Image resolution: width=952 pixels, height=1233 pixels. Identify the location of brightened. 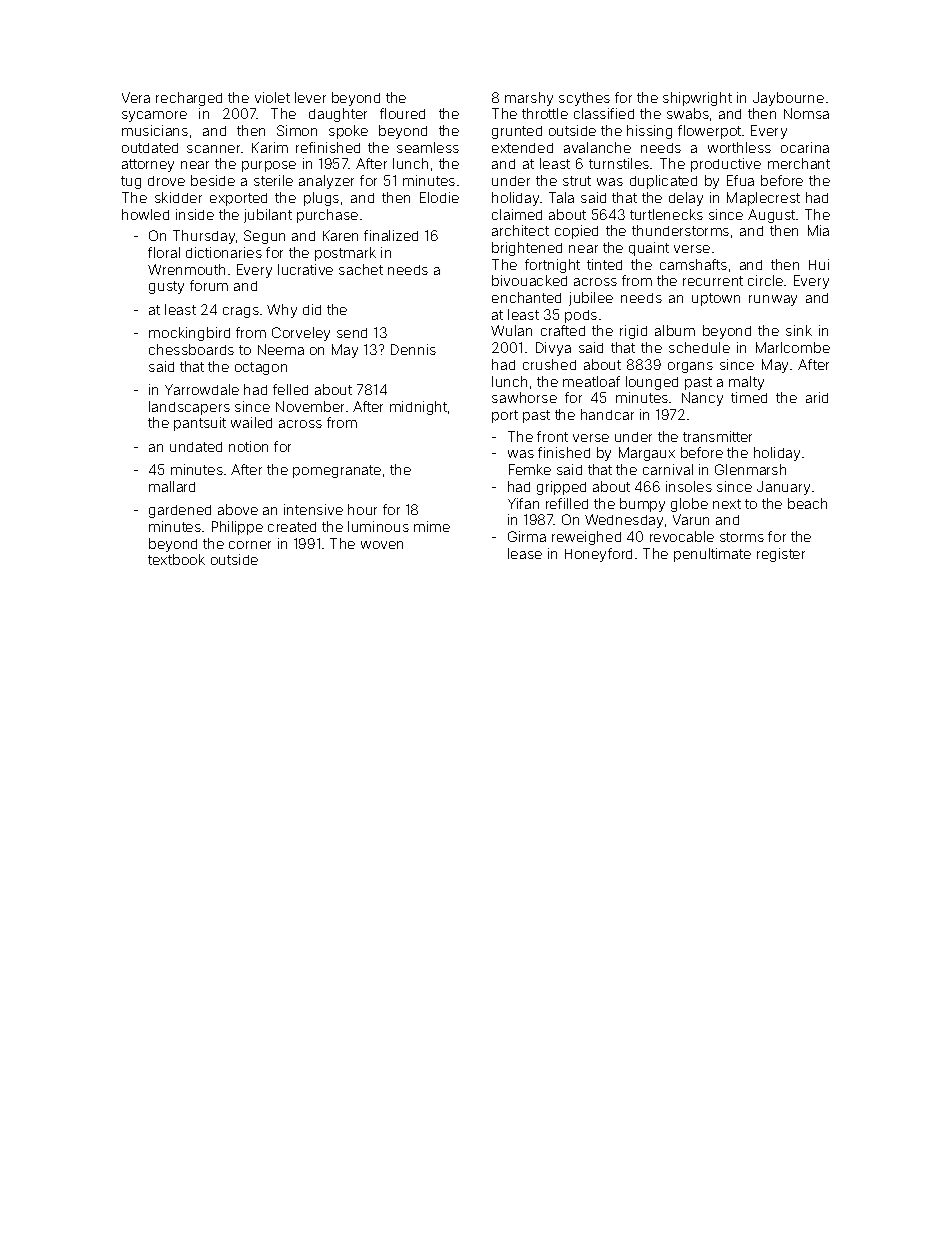
(527, 249).
